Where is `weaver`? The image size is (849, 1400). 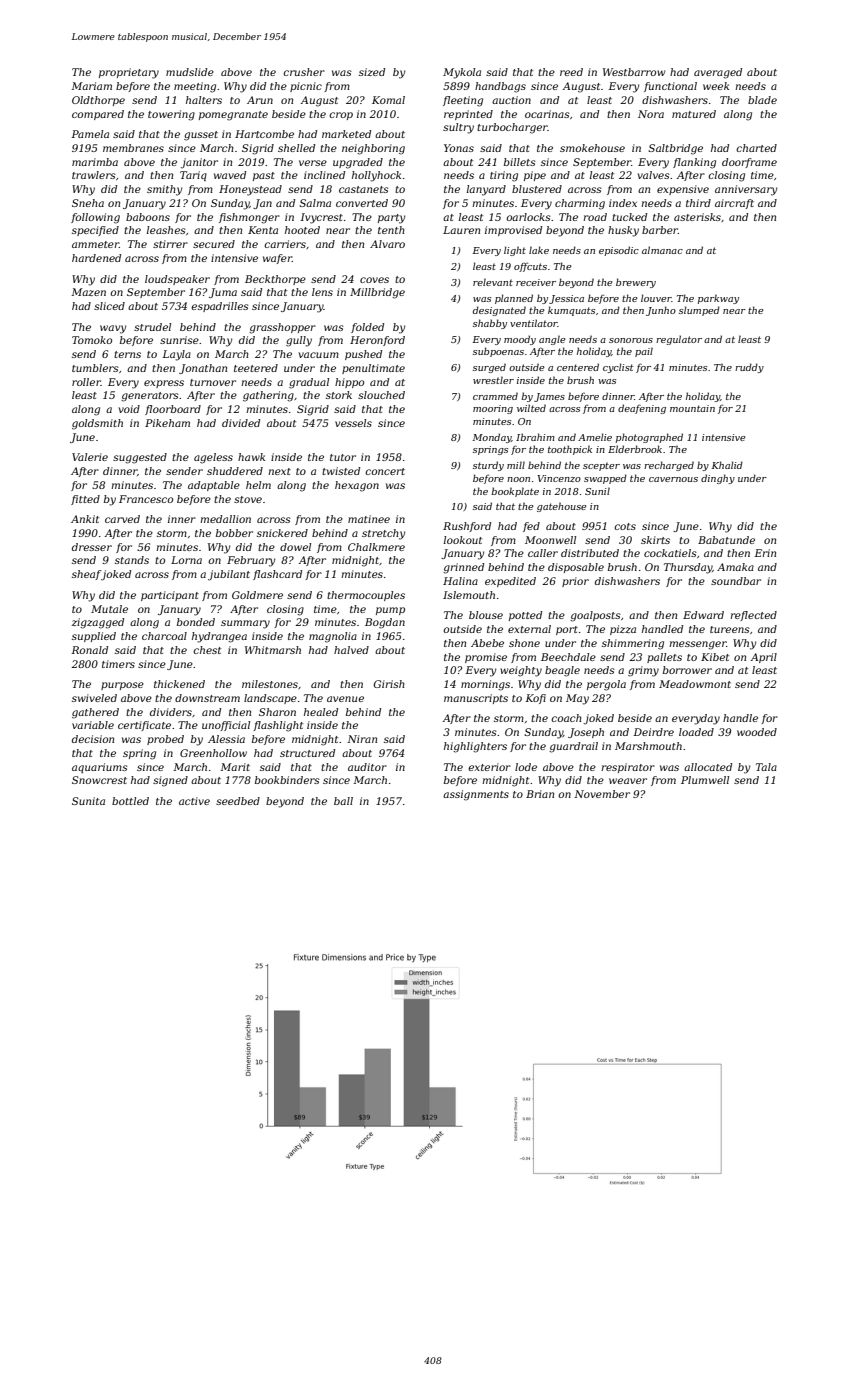
weaver is located at coordinates (628, 781).
